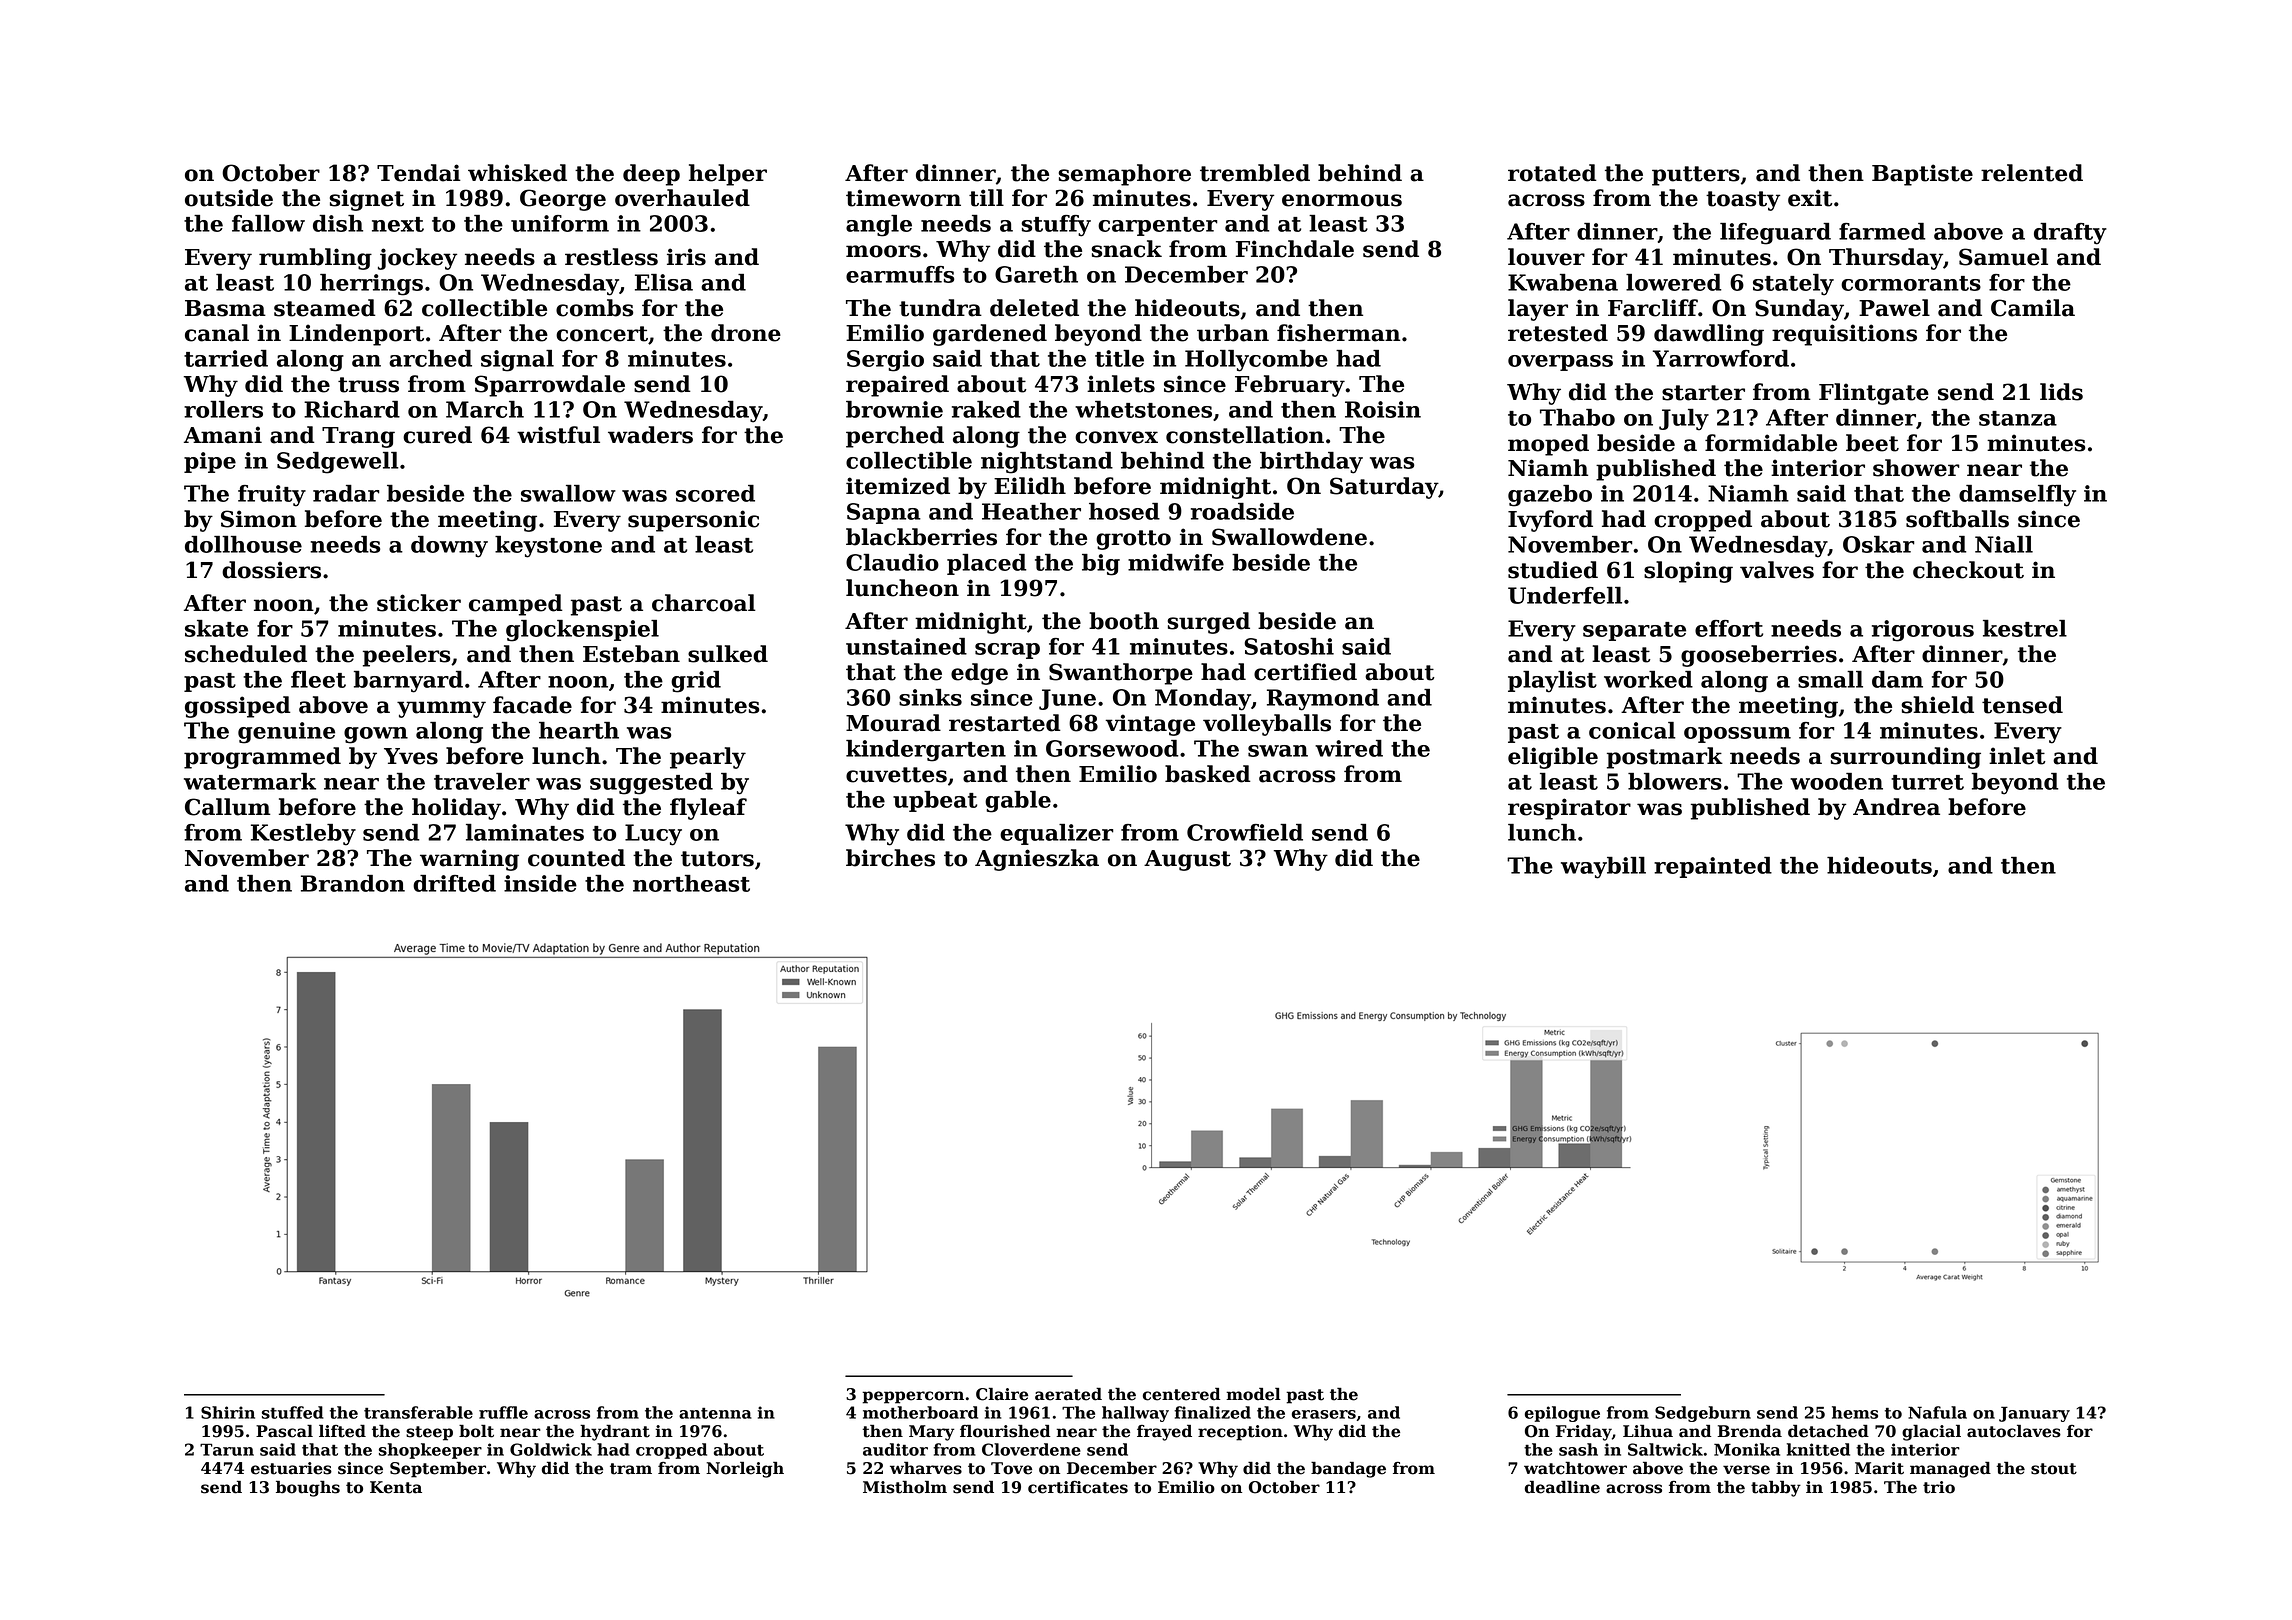 The width and height of the document is (2292, 1620). What do you see at coordinates (728, 175) in the document?
I see `helper` at bounding box center [728, 175].
